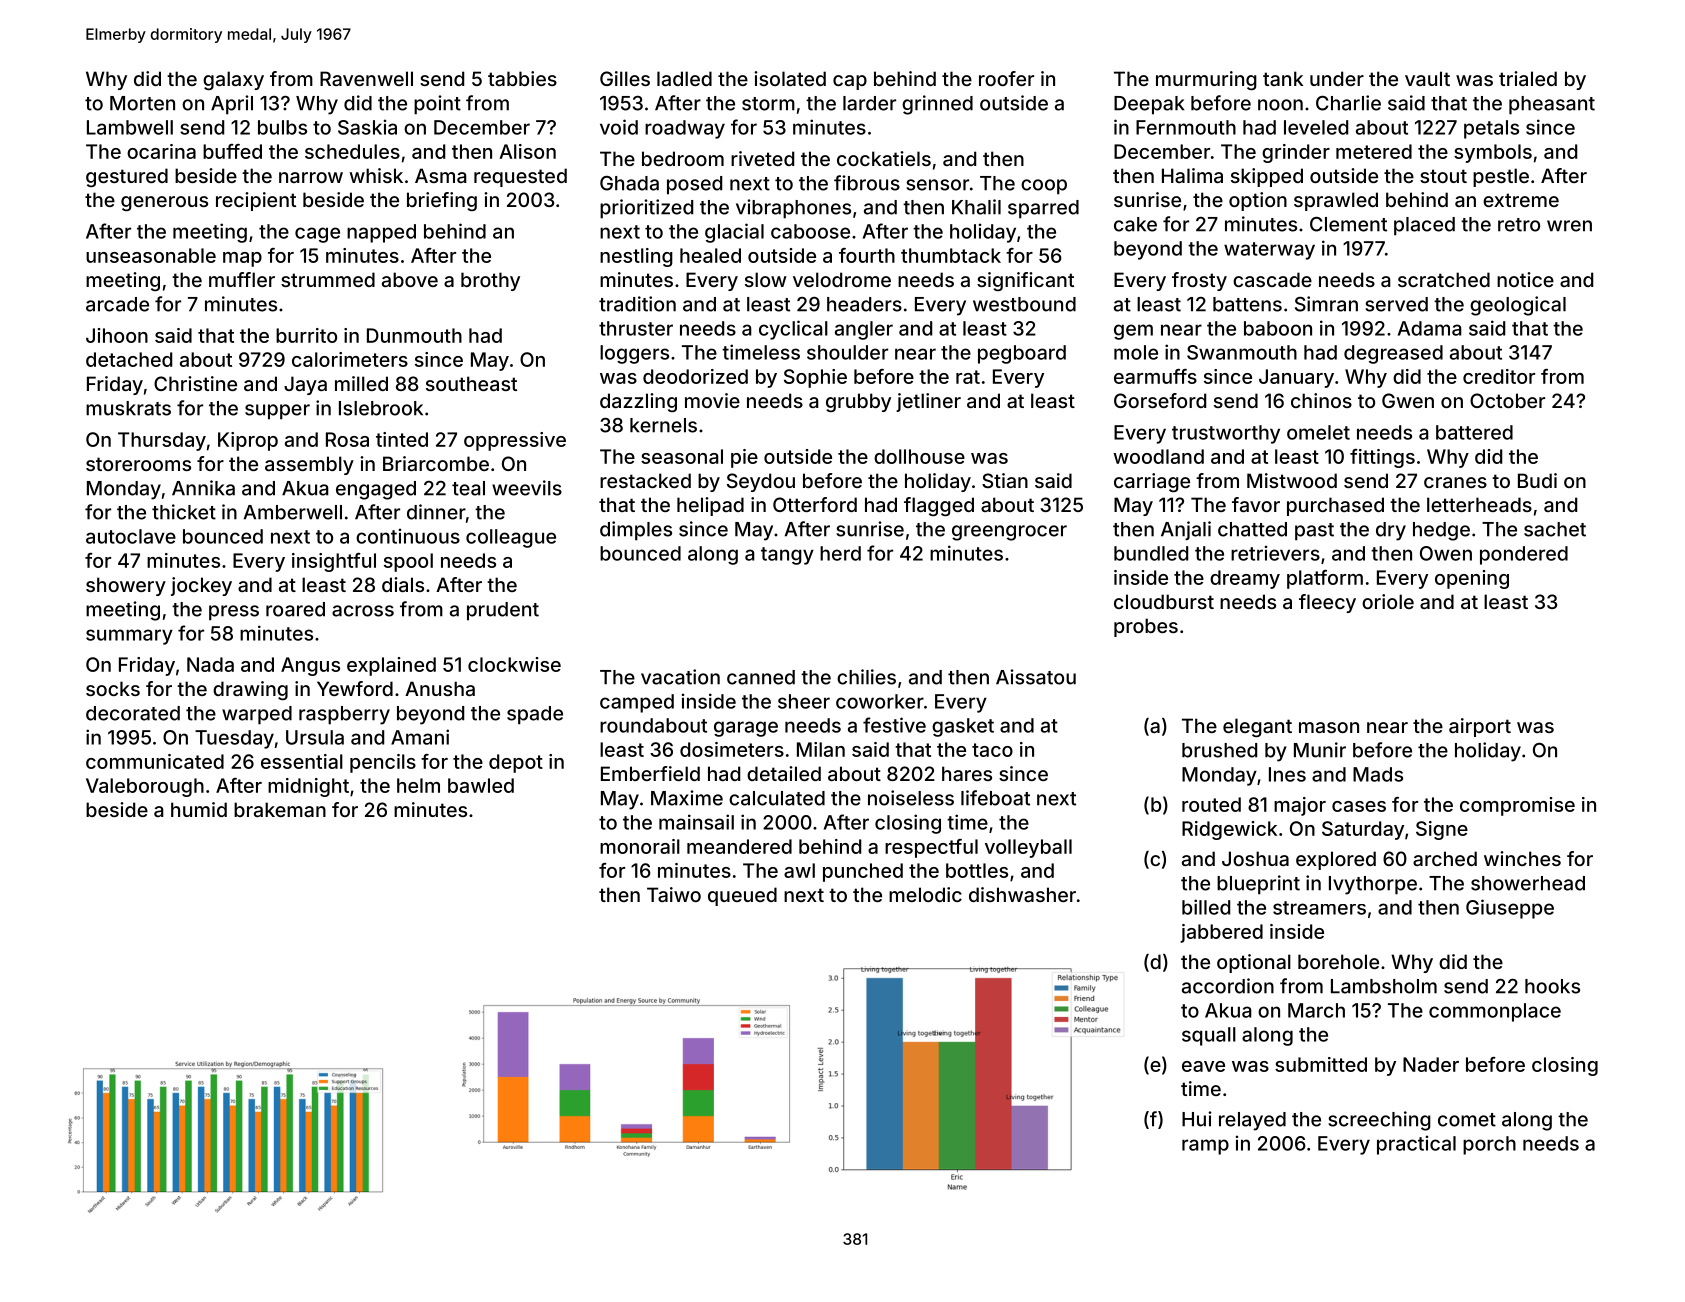  What do you see at coordinates (925, 894) in the screenshot?
I see `melodic` at bounding box center [925, 894].
